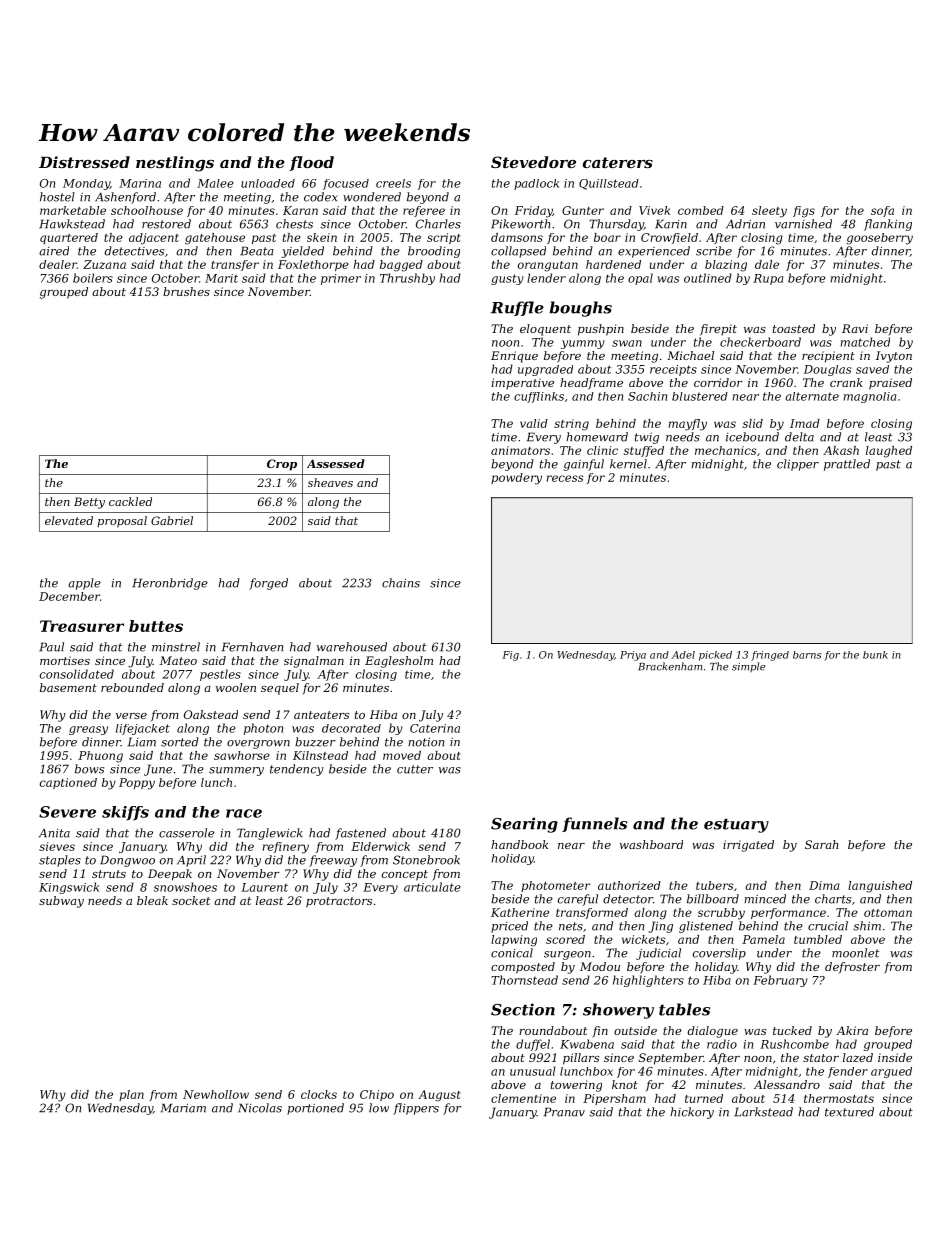 This screenshot has height=1233, width=952. I want to click on nestlings, so click(175, 164).
